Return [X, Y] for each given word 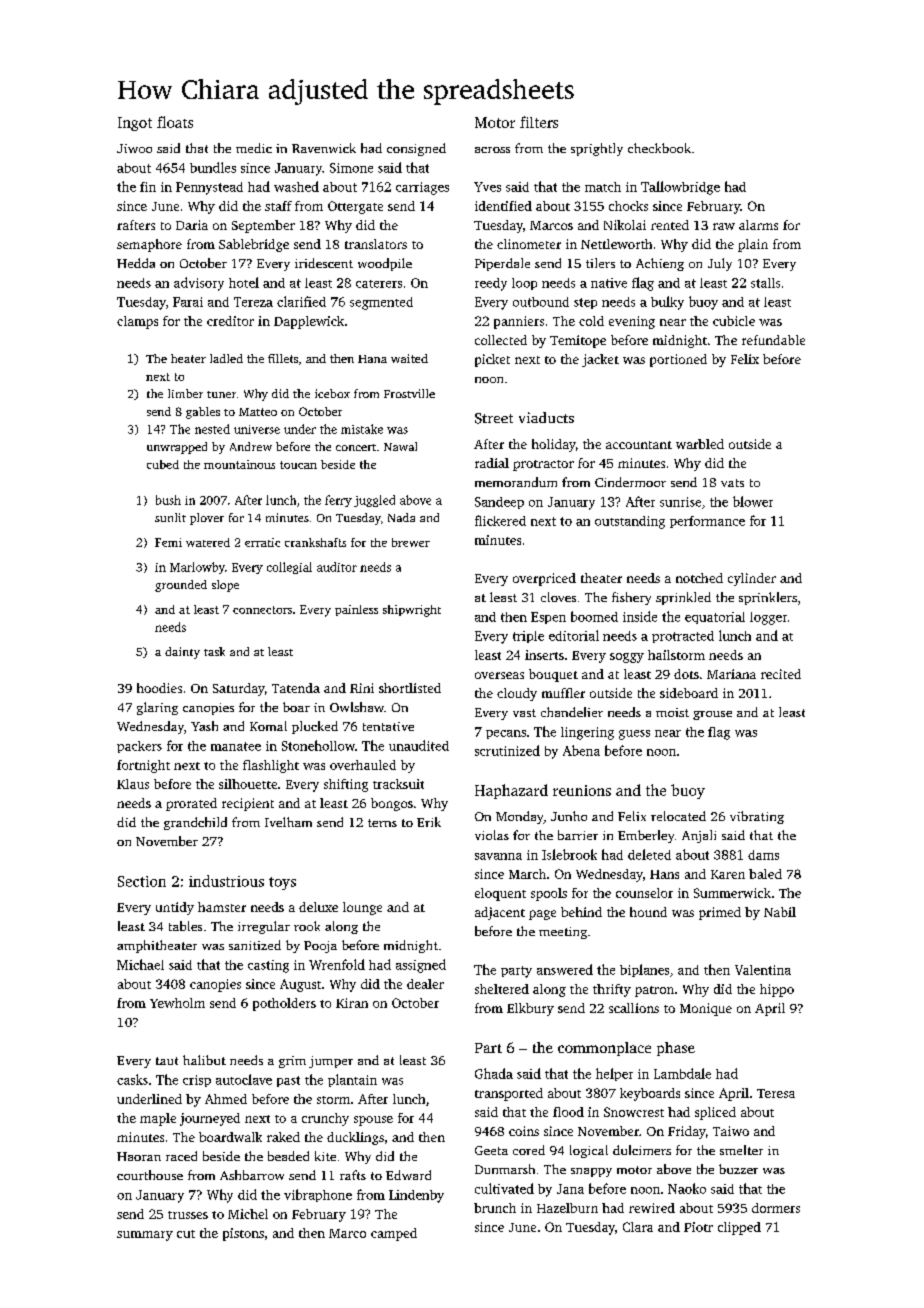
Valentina [763, 970]
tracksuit [398, 784]
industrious [226, 881]
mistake [362, 429]
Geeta [491, 1150]
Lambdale [682, 1073]
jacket [600, 360]
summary [145, 1236]
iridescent [324, 263]
